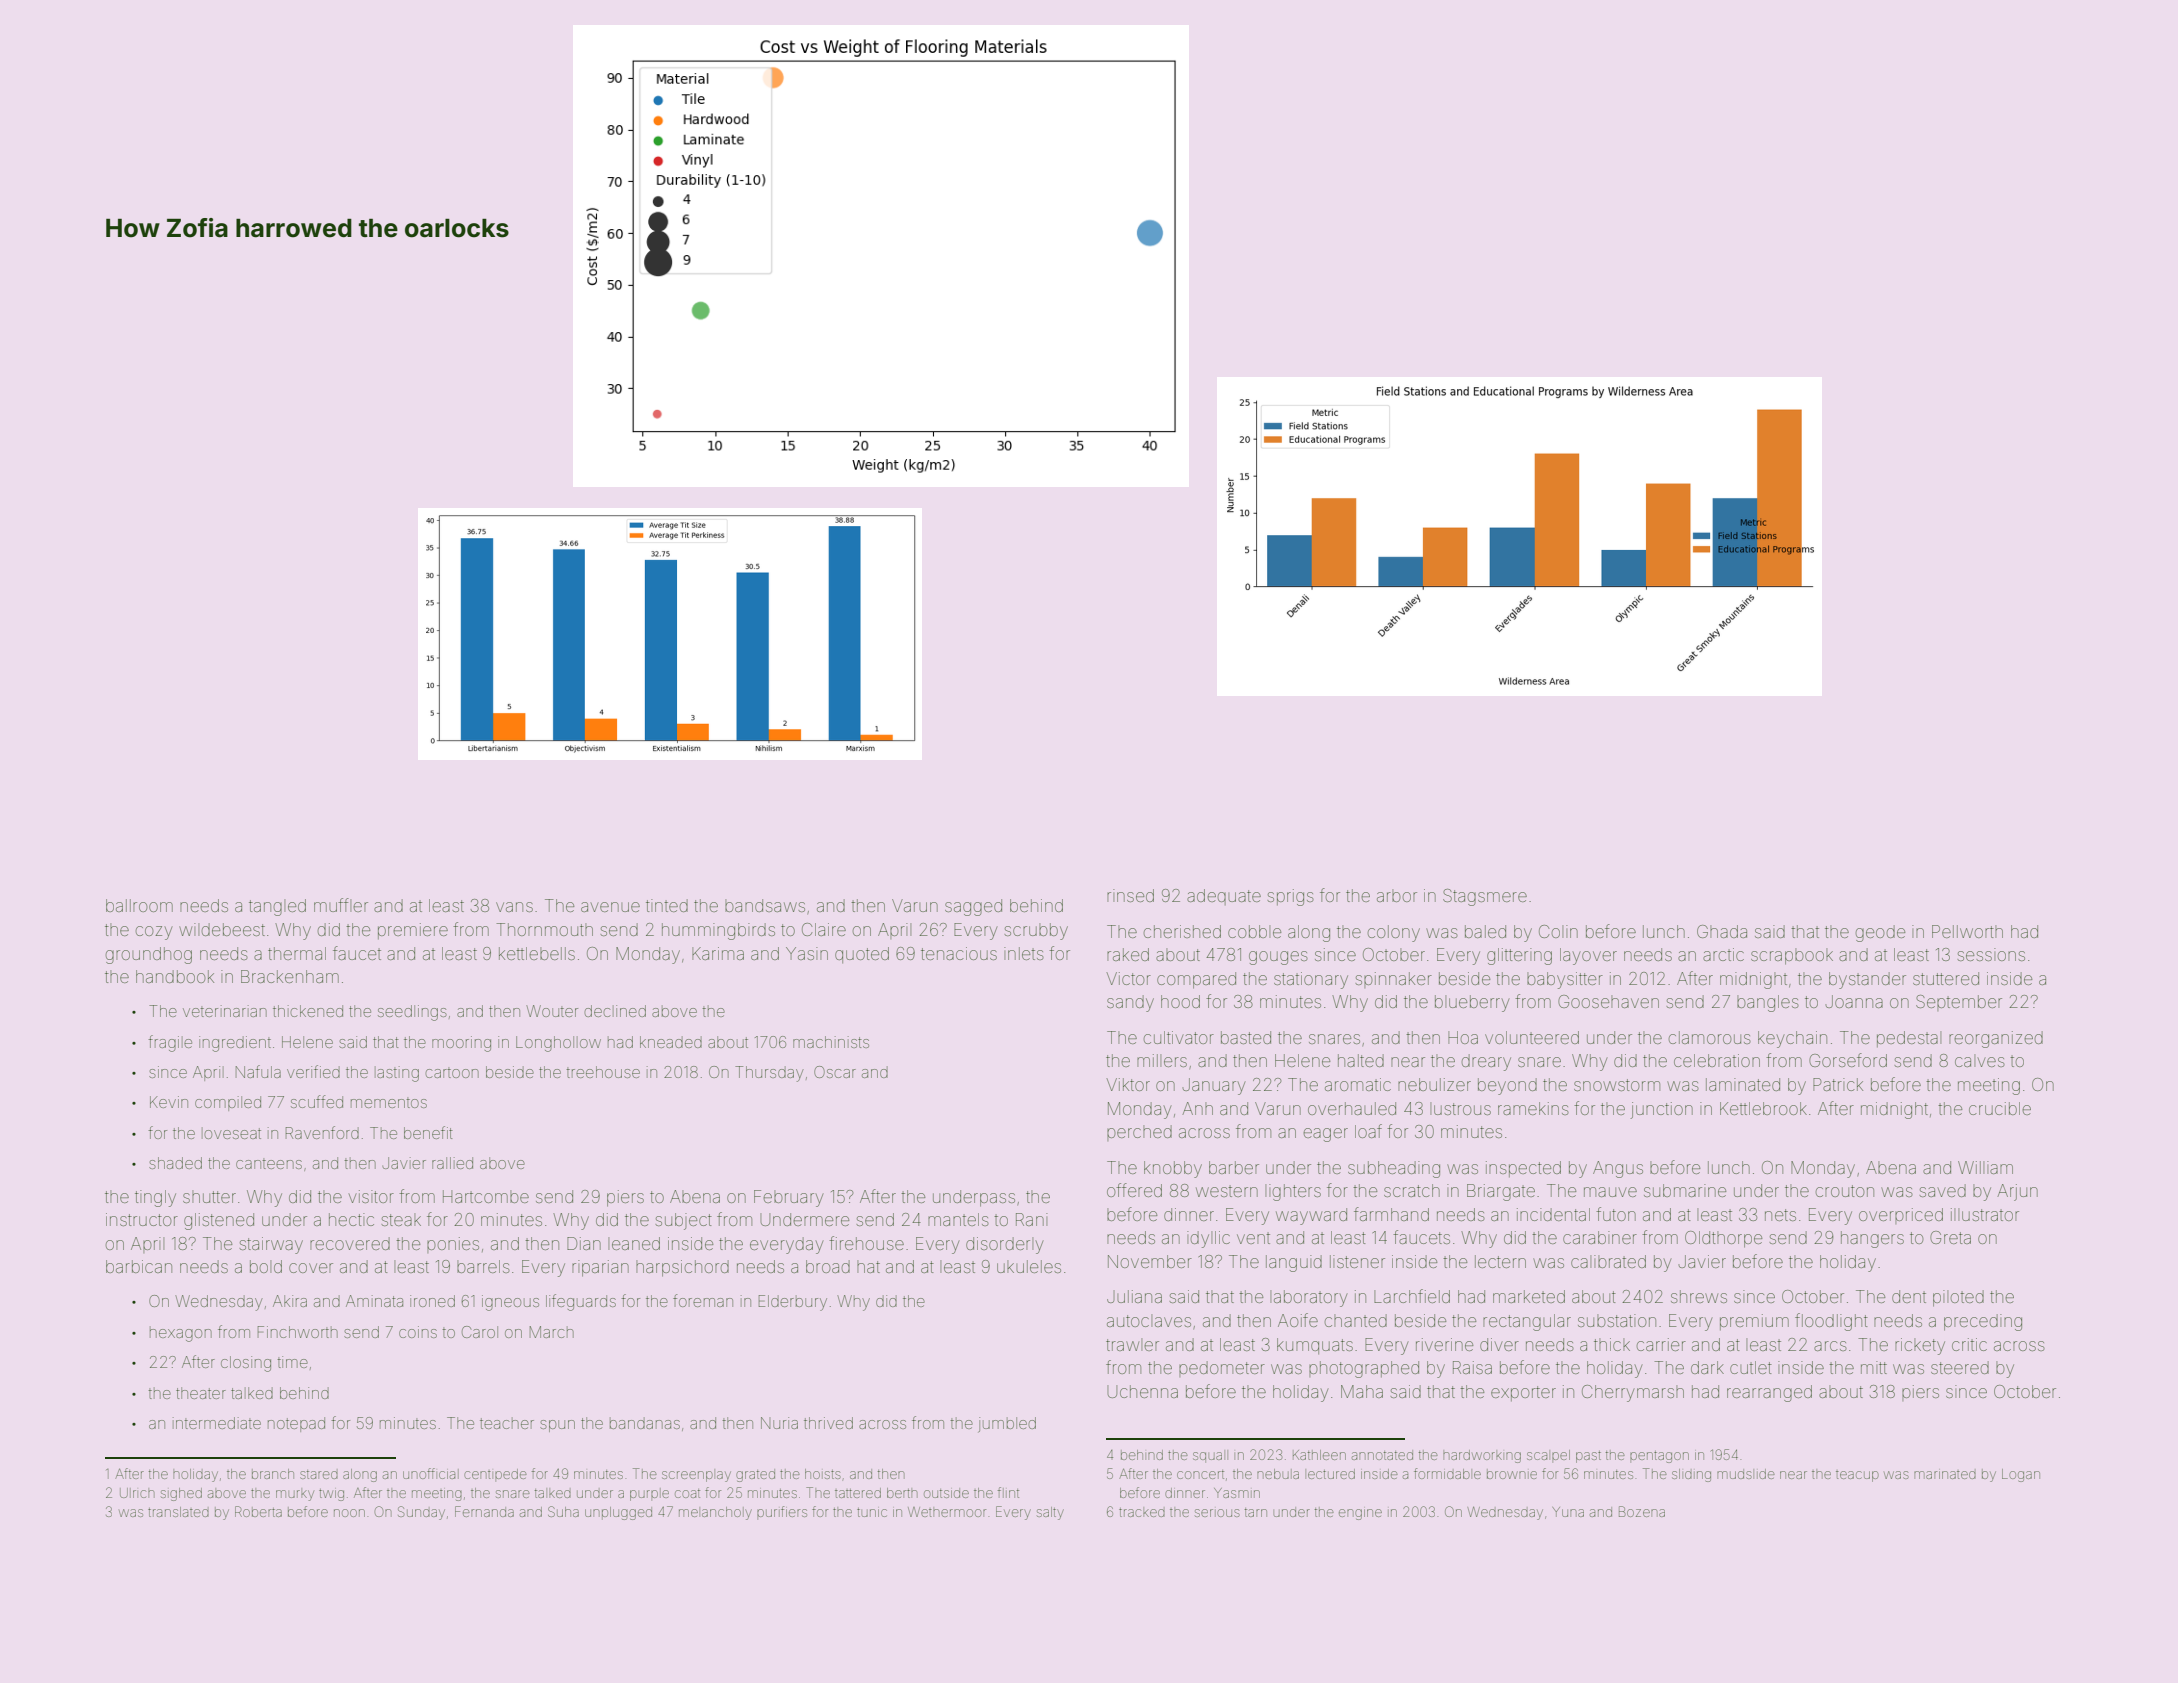 The width and height of the screenshot is (2178, 1683). Describe the element at coordinates (1180, 1001) in the screenshot. I see `hood` at that location.
